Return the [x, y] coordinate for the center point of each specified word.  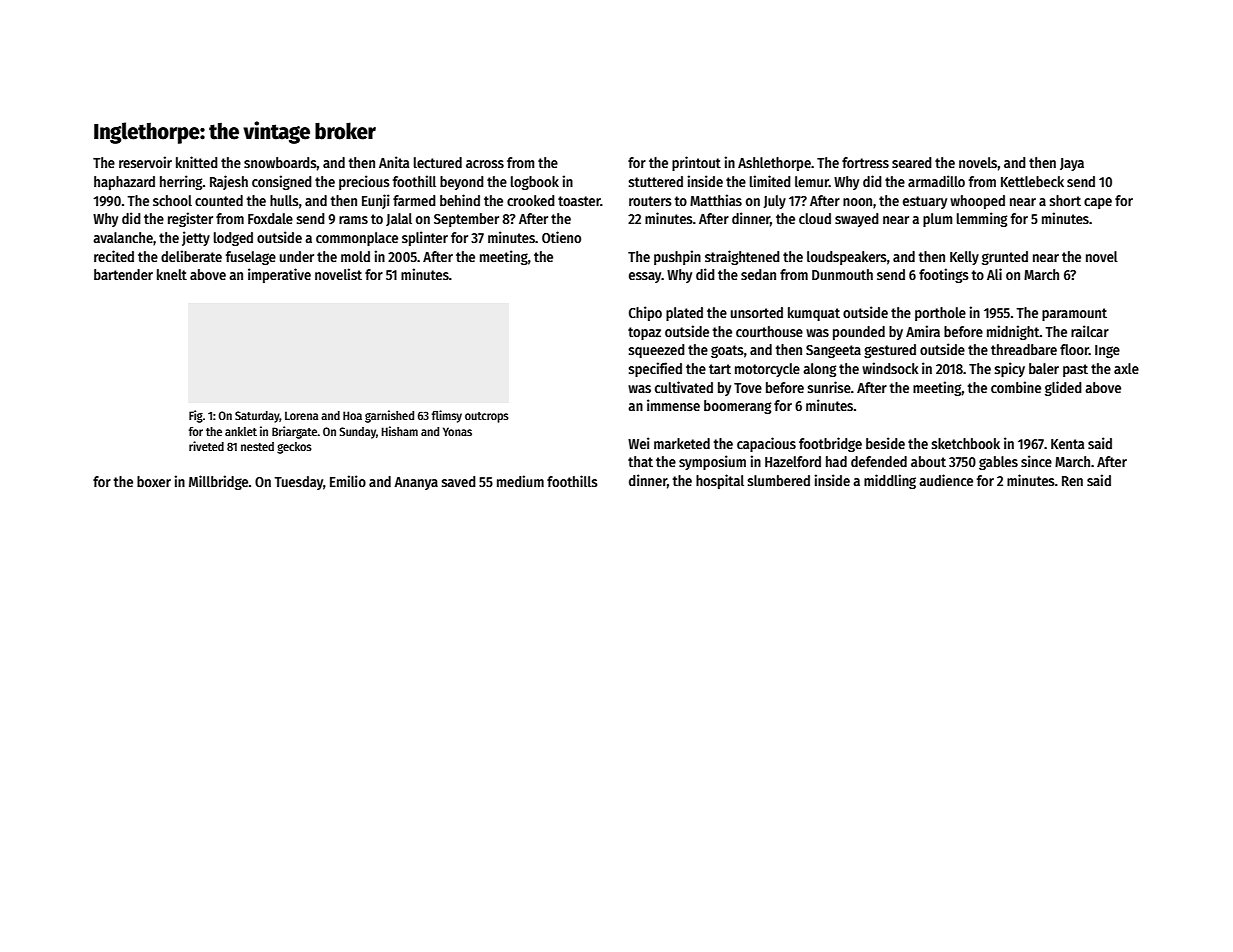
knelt [172, 274]
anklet [241, 431]
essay [645, 277]
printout [696, 163]
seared [912, 162]
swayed [857, 220]
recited [114, 256]
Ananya [416, 483]
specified [655, 369]
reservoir [145, 162]
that [640, 461]
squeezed [657, 351]
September [466, 220]
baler [1044, 368]
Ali [994, 274]
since [1036, 461]
